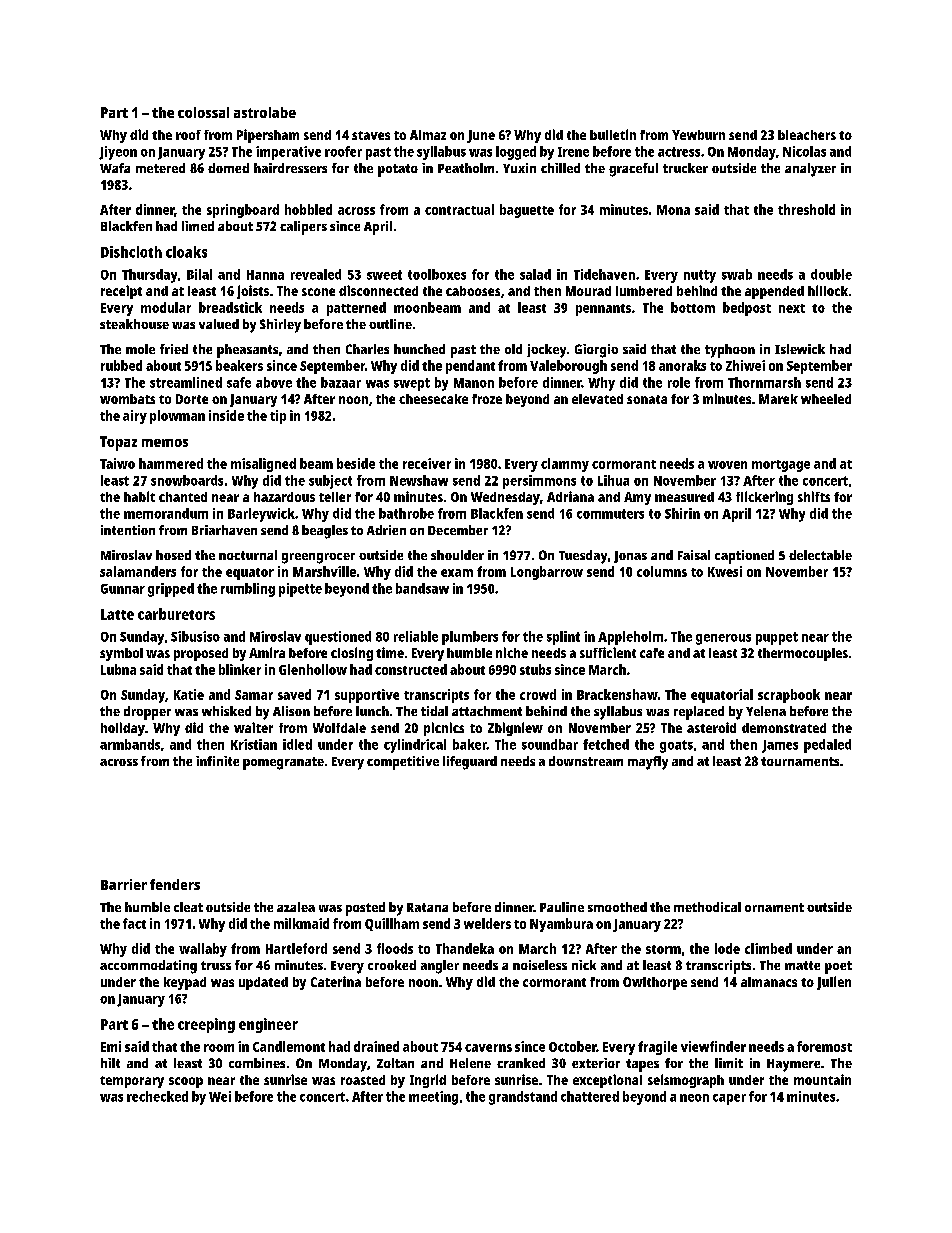 This screenshot has width=952, height=1233. I want to click on Lubna, so click(118, 669).
